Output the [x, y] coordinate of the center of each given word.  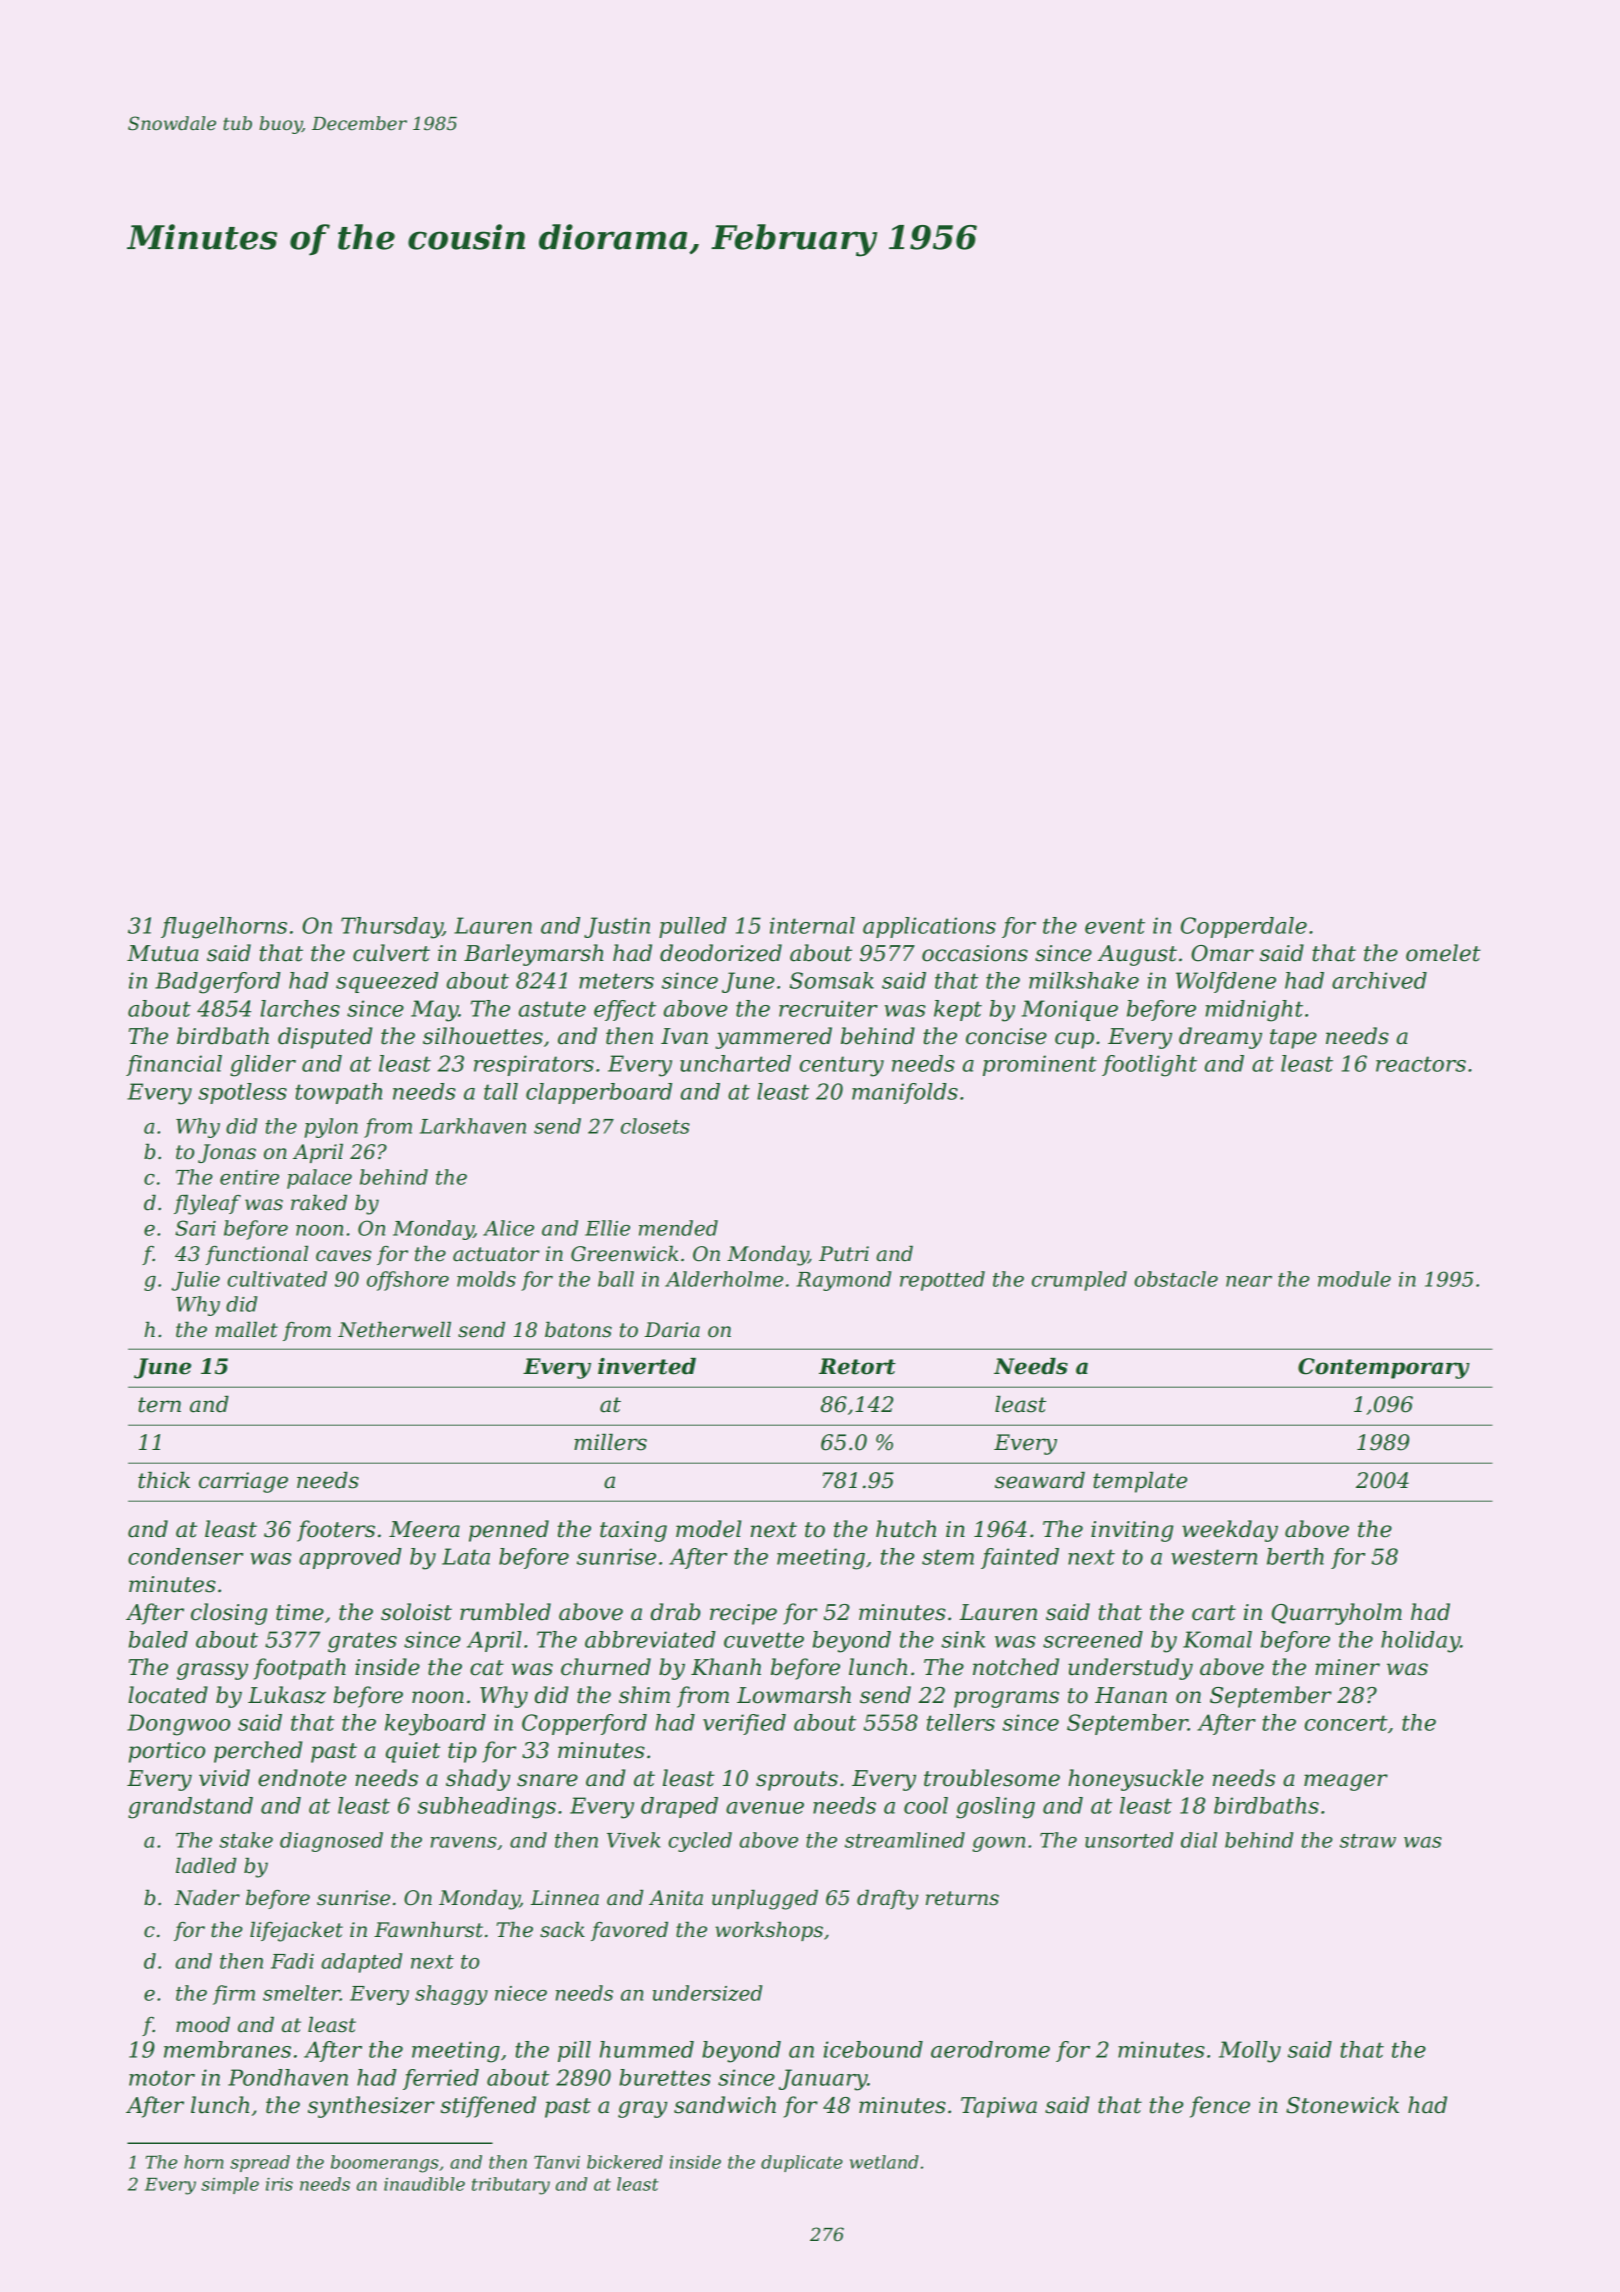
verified [744, 1724]
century [842, 1066]
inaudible [424, 2184]
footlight [1149, 1066]
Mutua [162, 953]
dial [1199, 1840]
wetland [884, 2162]
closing [229, 1614]
